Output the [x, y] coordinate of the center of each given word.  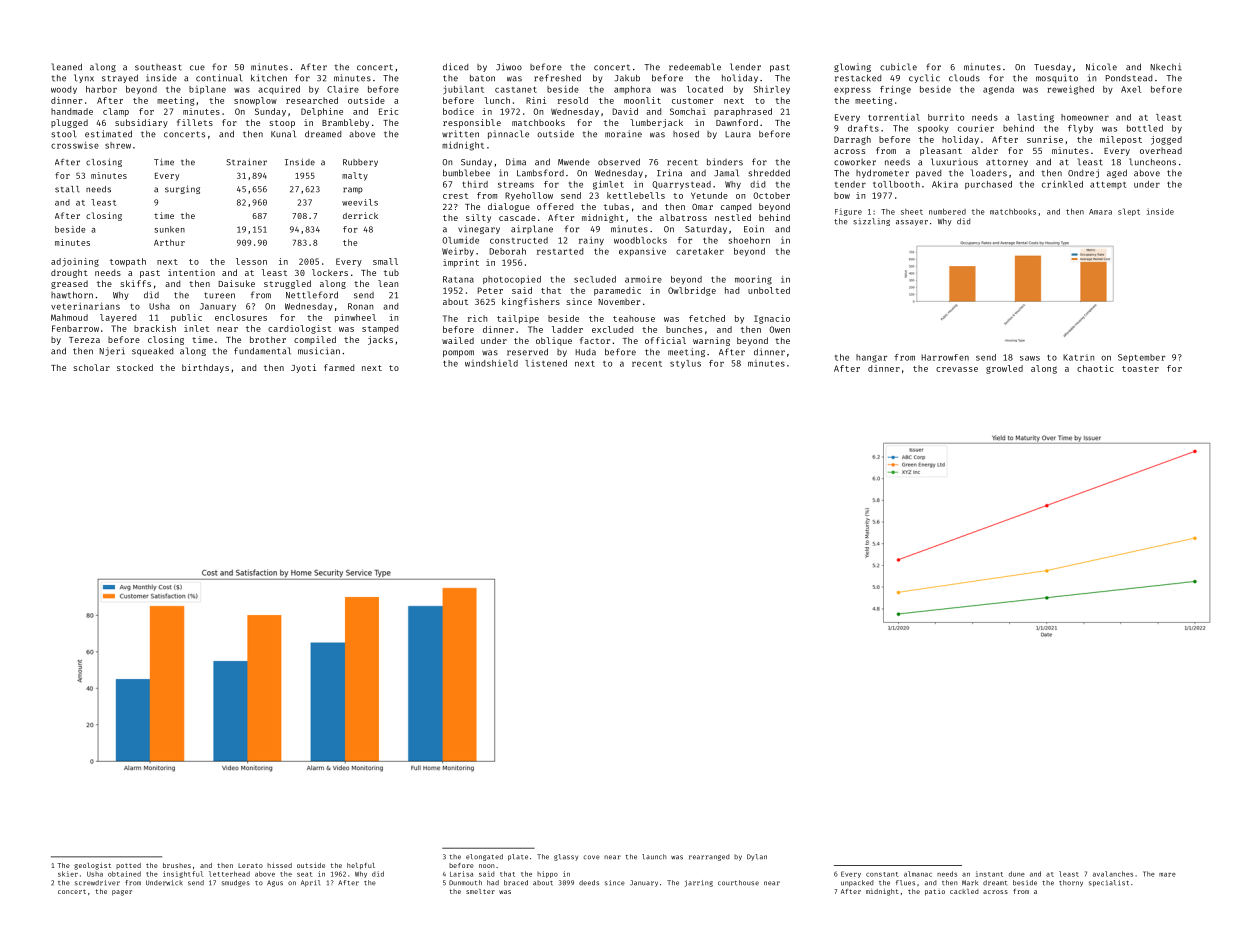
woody [64, 90]
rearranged [709, 857]
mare [1167, 875]
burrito [946, 117]
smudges [236, 883]
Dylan [757, 857]
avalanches [1113, 874]
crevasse [957, 369]
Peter [490, 290]
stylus [685, 364]
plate [518, 857]
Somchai [688, 111]
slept [1129, 212]
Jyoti [303, 368]
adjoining [75, 262]
